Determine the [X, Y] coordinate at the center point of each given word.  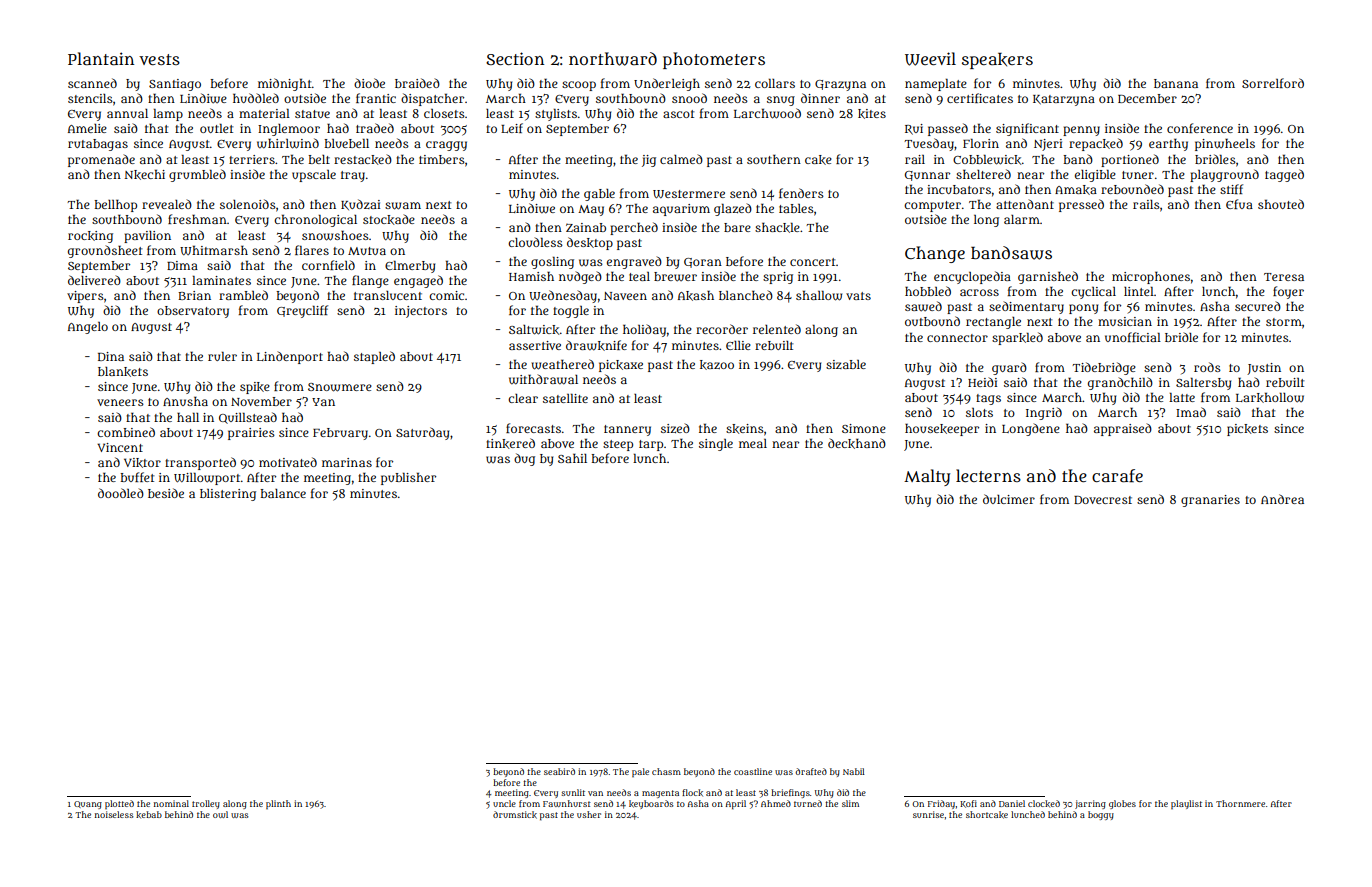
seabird [559, 771]
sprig [778, 278]
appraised [1123, 429]
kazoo [717, 365]
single [716, 445]
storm [1284, 322]
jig [649, 161]
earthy [1168, 144]
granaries [1210, 501]
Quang [88, 805]
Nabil [854, 771]
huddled [256, 98]
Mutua [367, 251]
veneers [120, 402]
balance [283, 493]
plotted [119, 804]
